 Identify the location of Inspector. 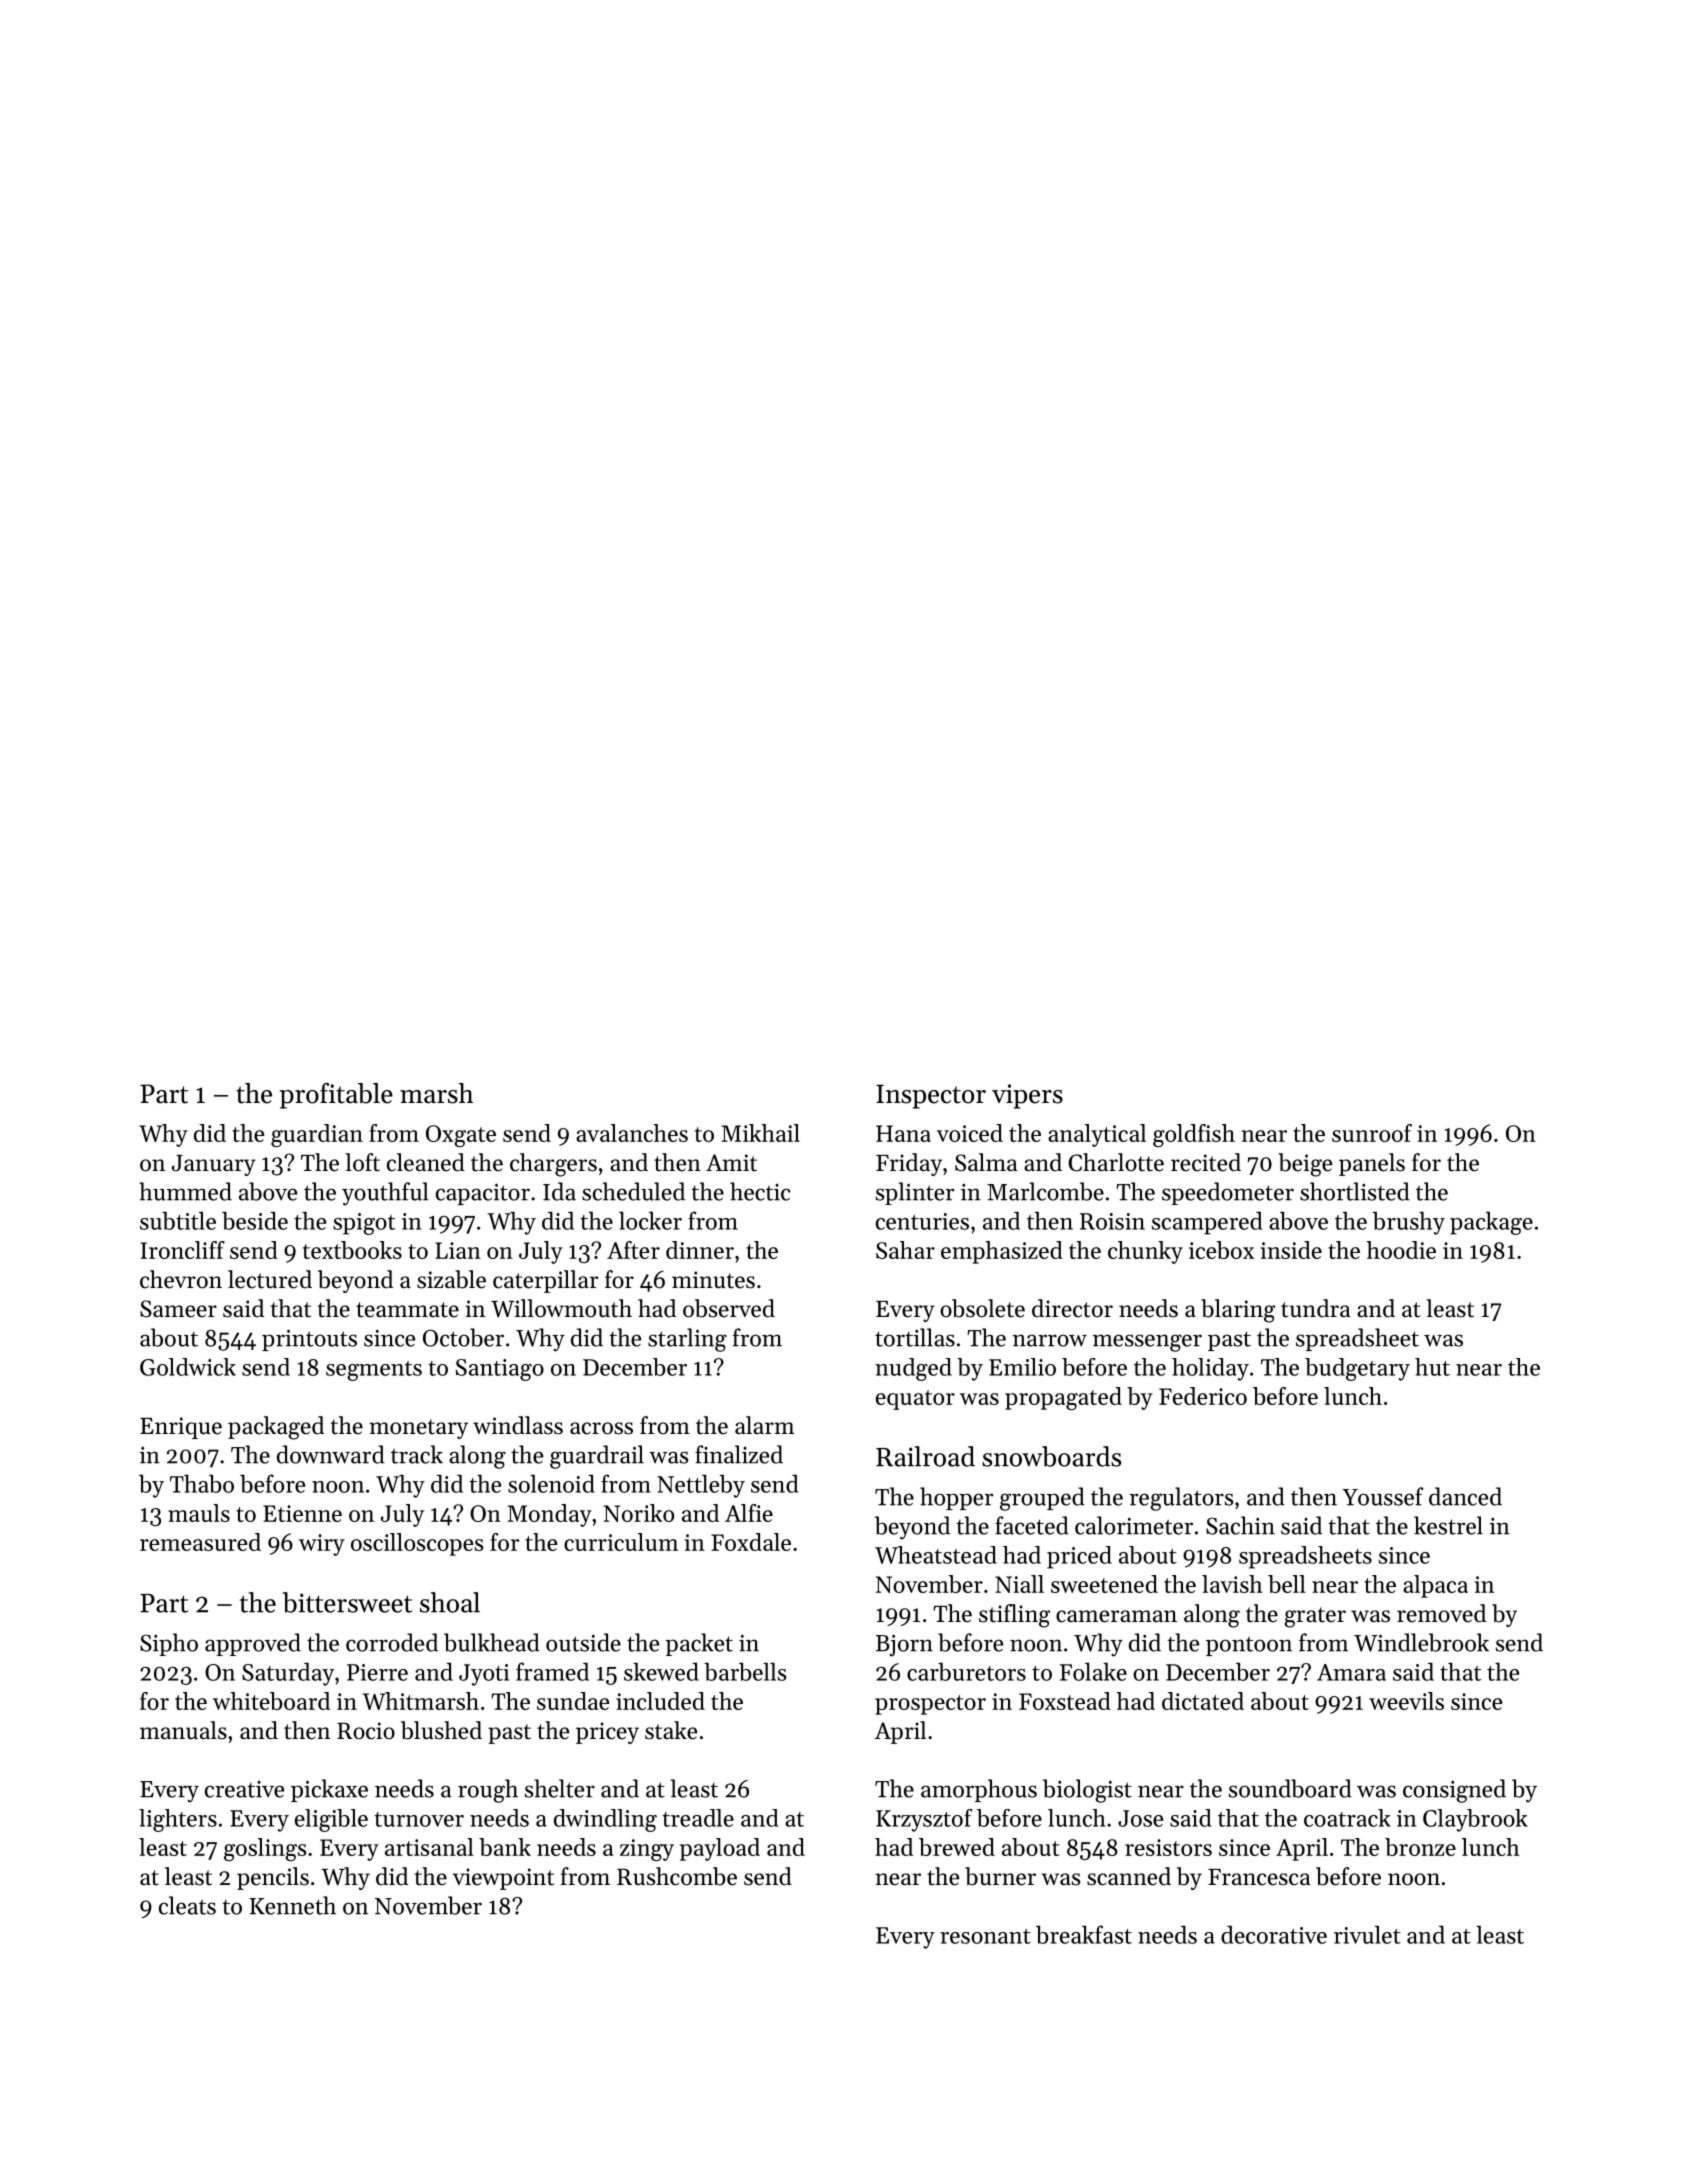
(931, 1096).
